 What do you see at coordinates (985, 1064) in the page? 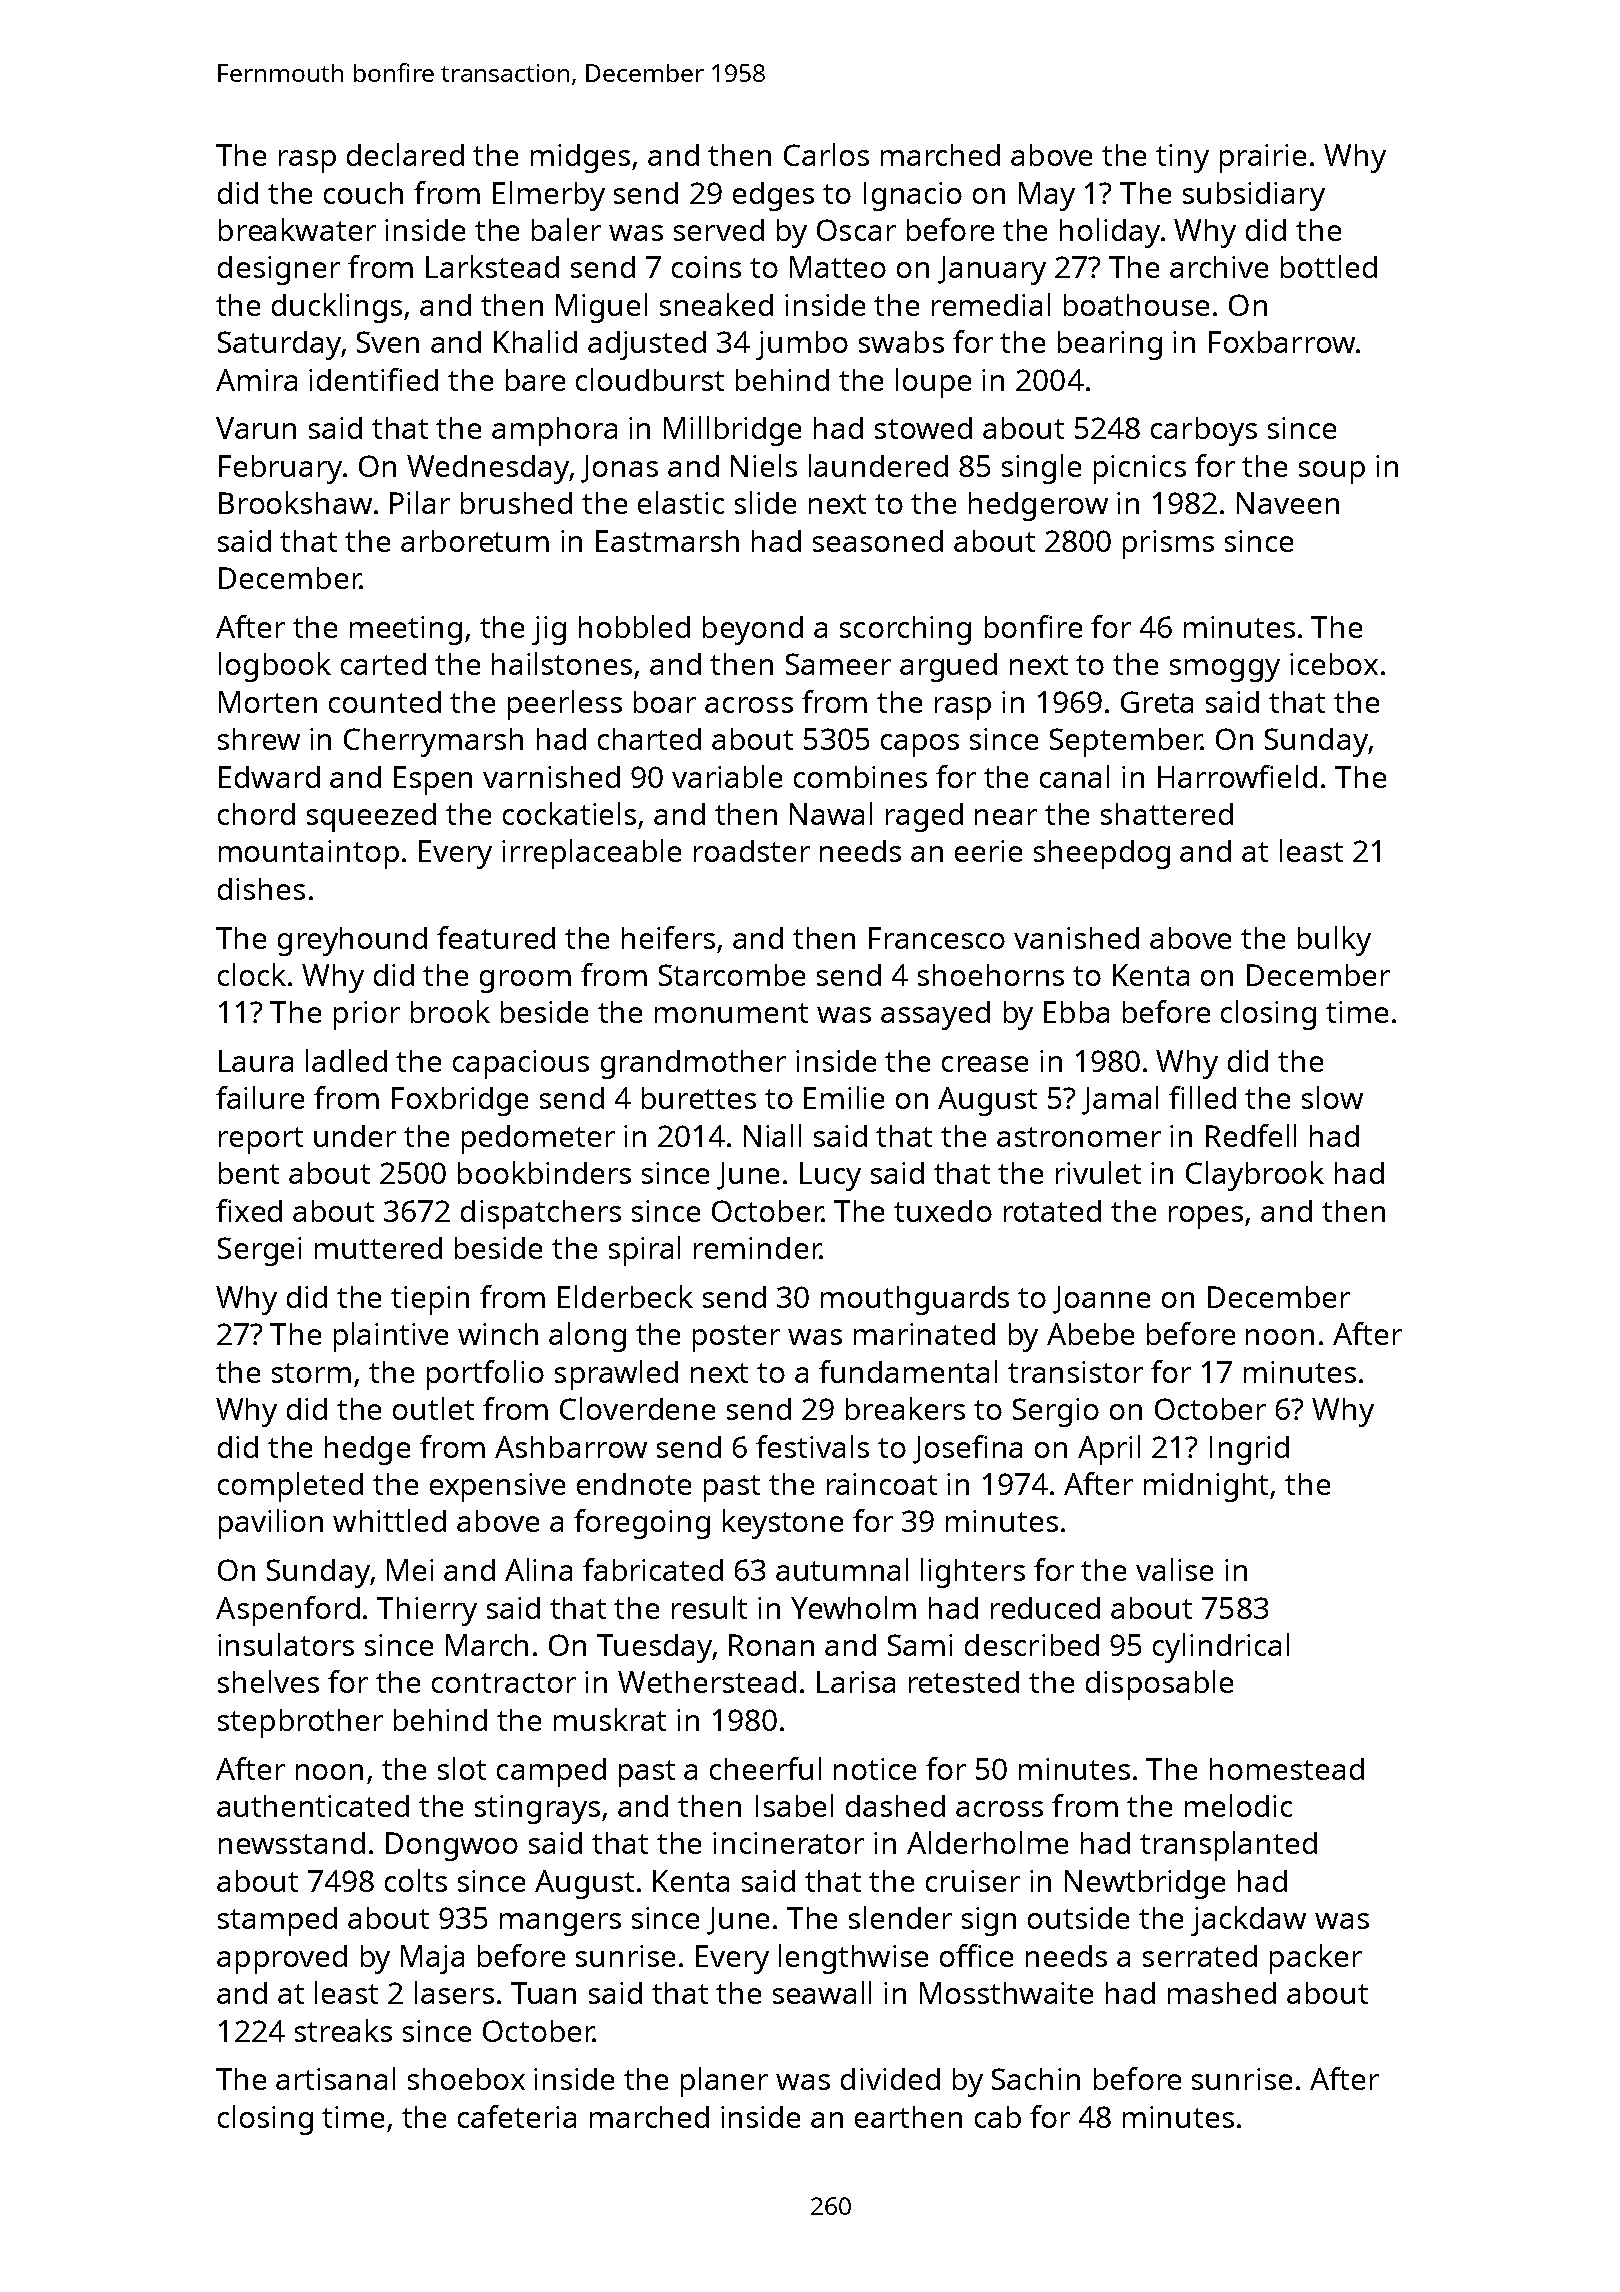
I see `crease` at bounding box center [985, 1064].
